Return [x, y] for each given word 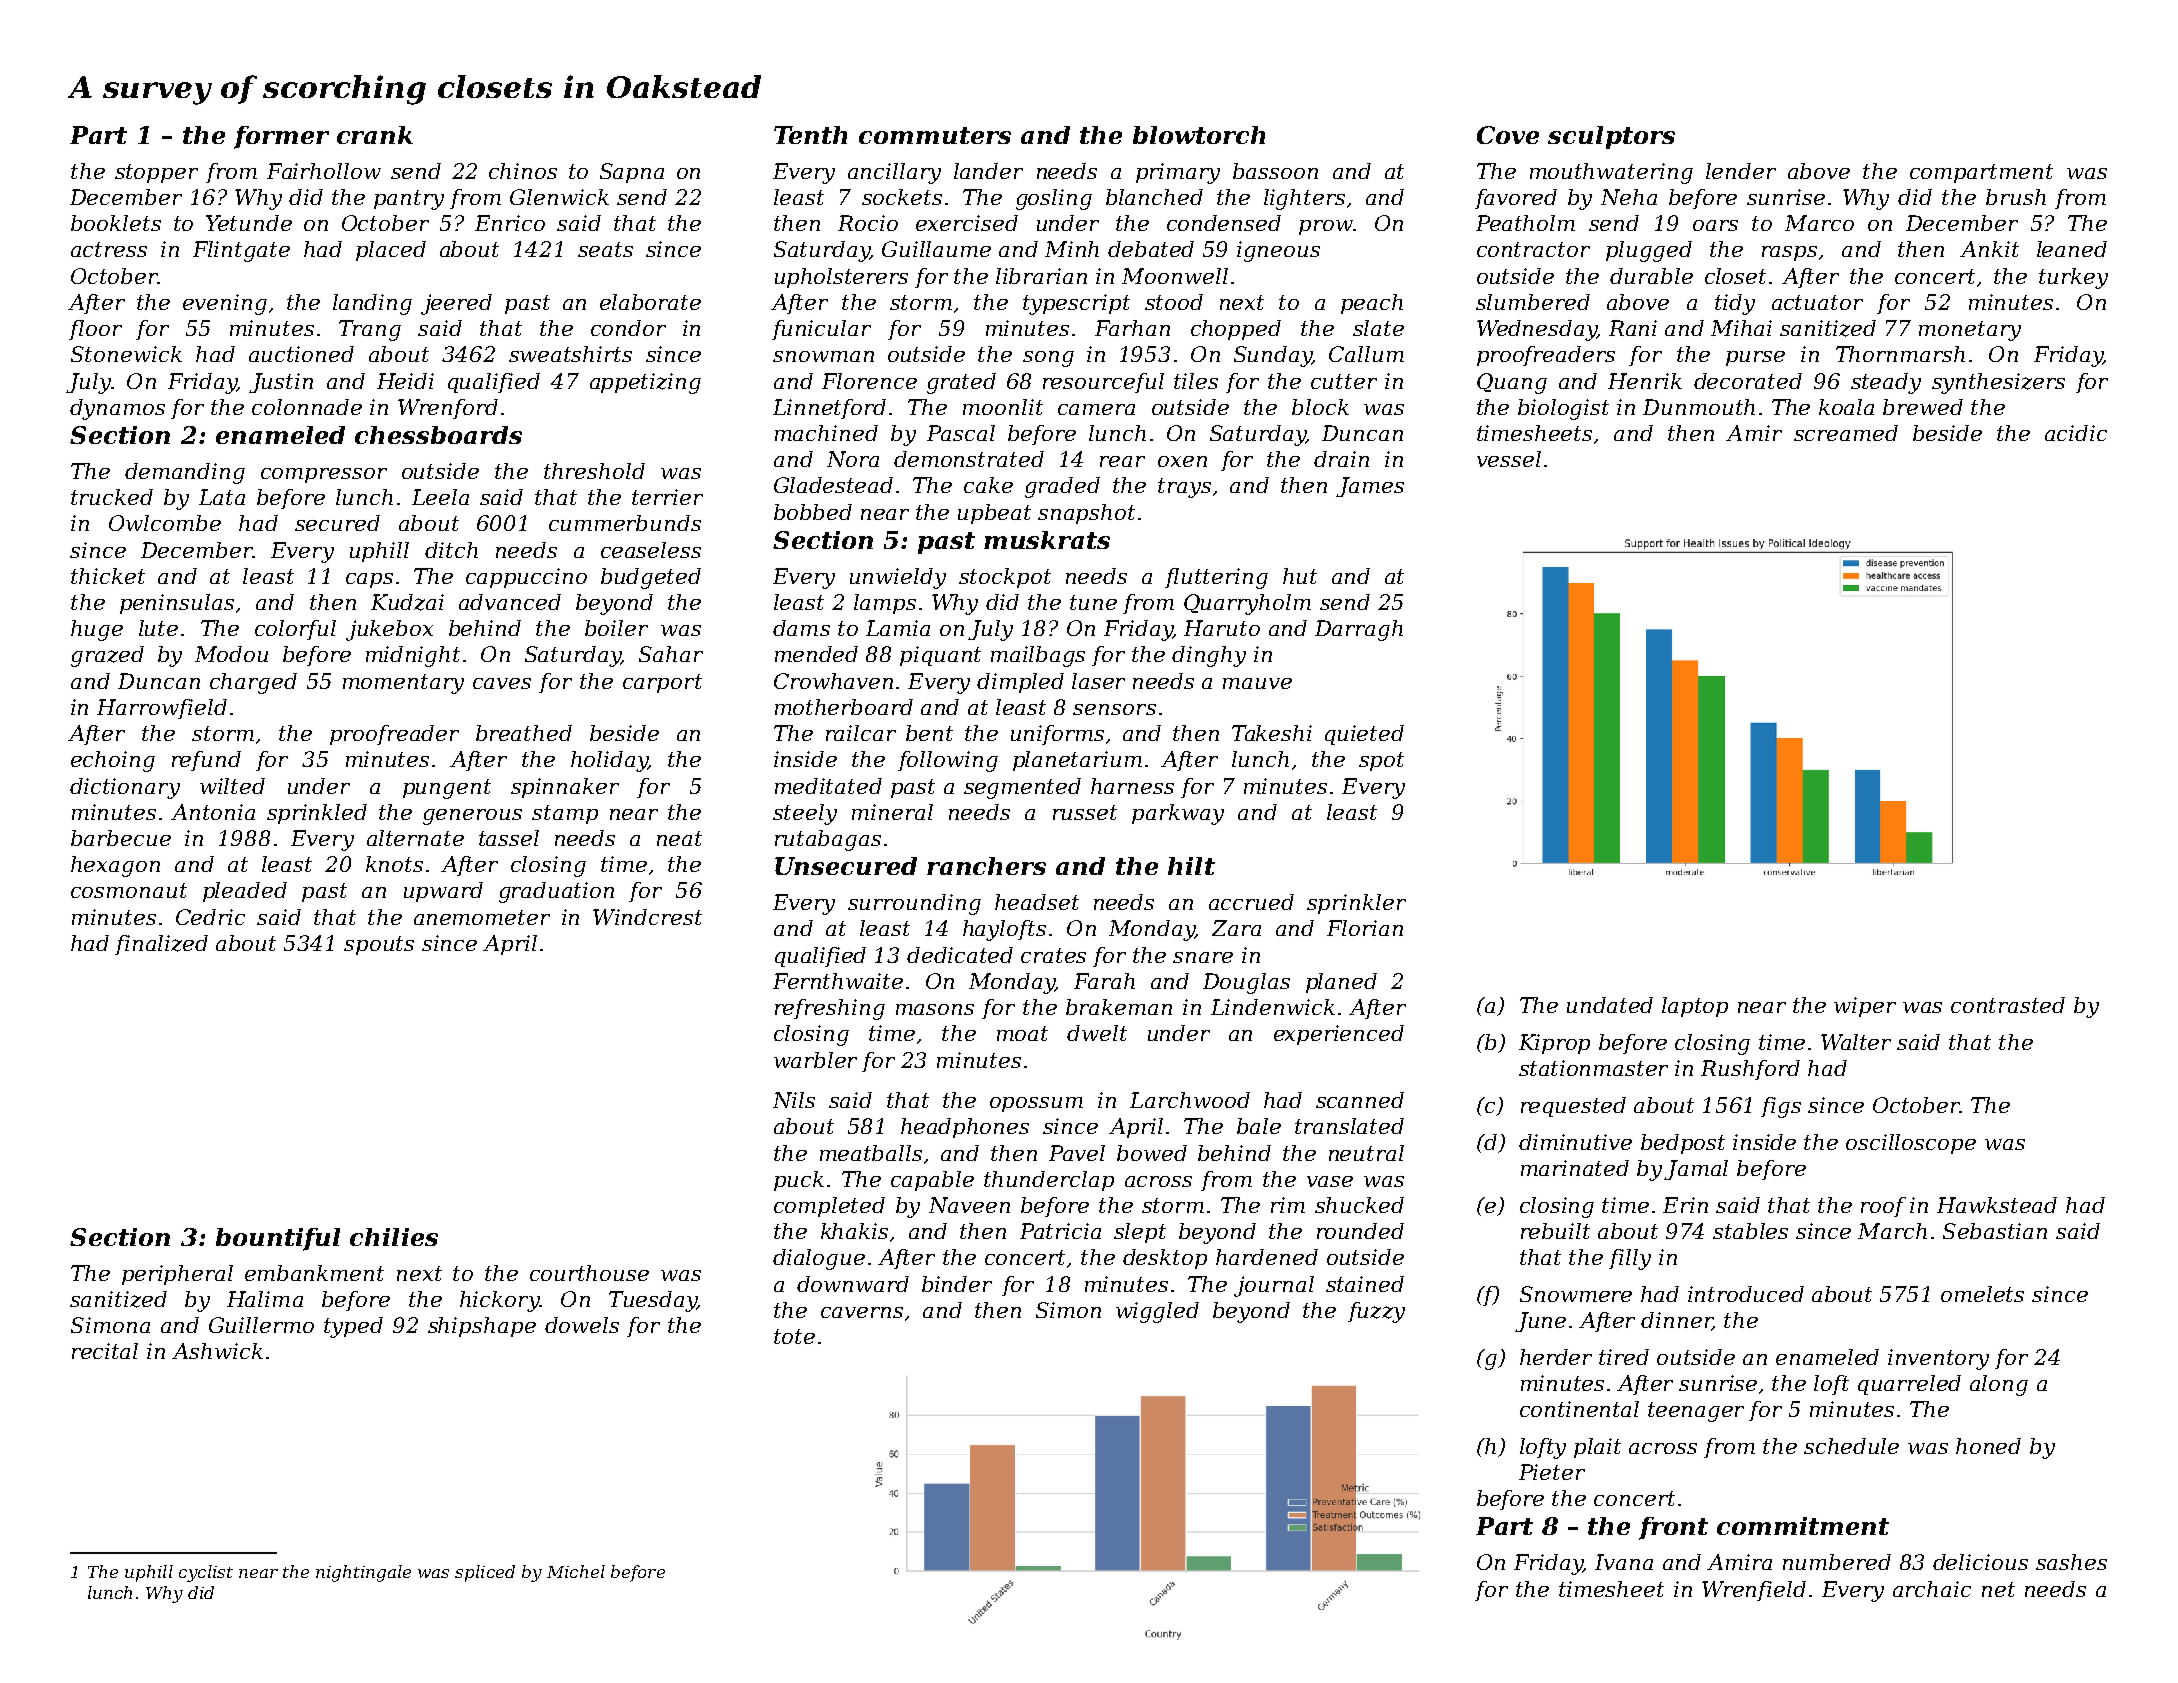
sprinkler [1356, 904]
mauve [1257, 683]
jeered [456, 304]
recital [105, 1351]
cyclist [206, 1573]
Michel [576, 1571]
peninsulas [177, 604]
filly [1630, 1259]
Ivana [1624, 1562]
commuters [935, 135]
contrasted [2008, 1005]
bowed [1152, 1153]
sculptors [1611, 137]
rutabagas [828, 840]
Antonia [213, 812]
